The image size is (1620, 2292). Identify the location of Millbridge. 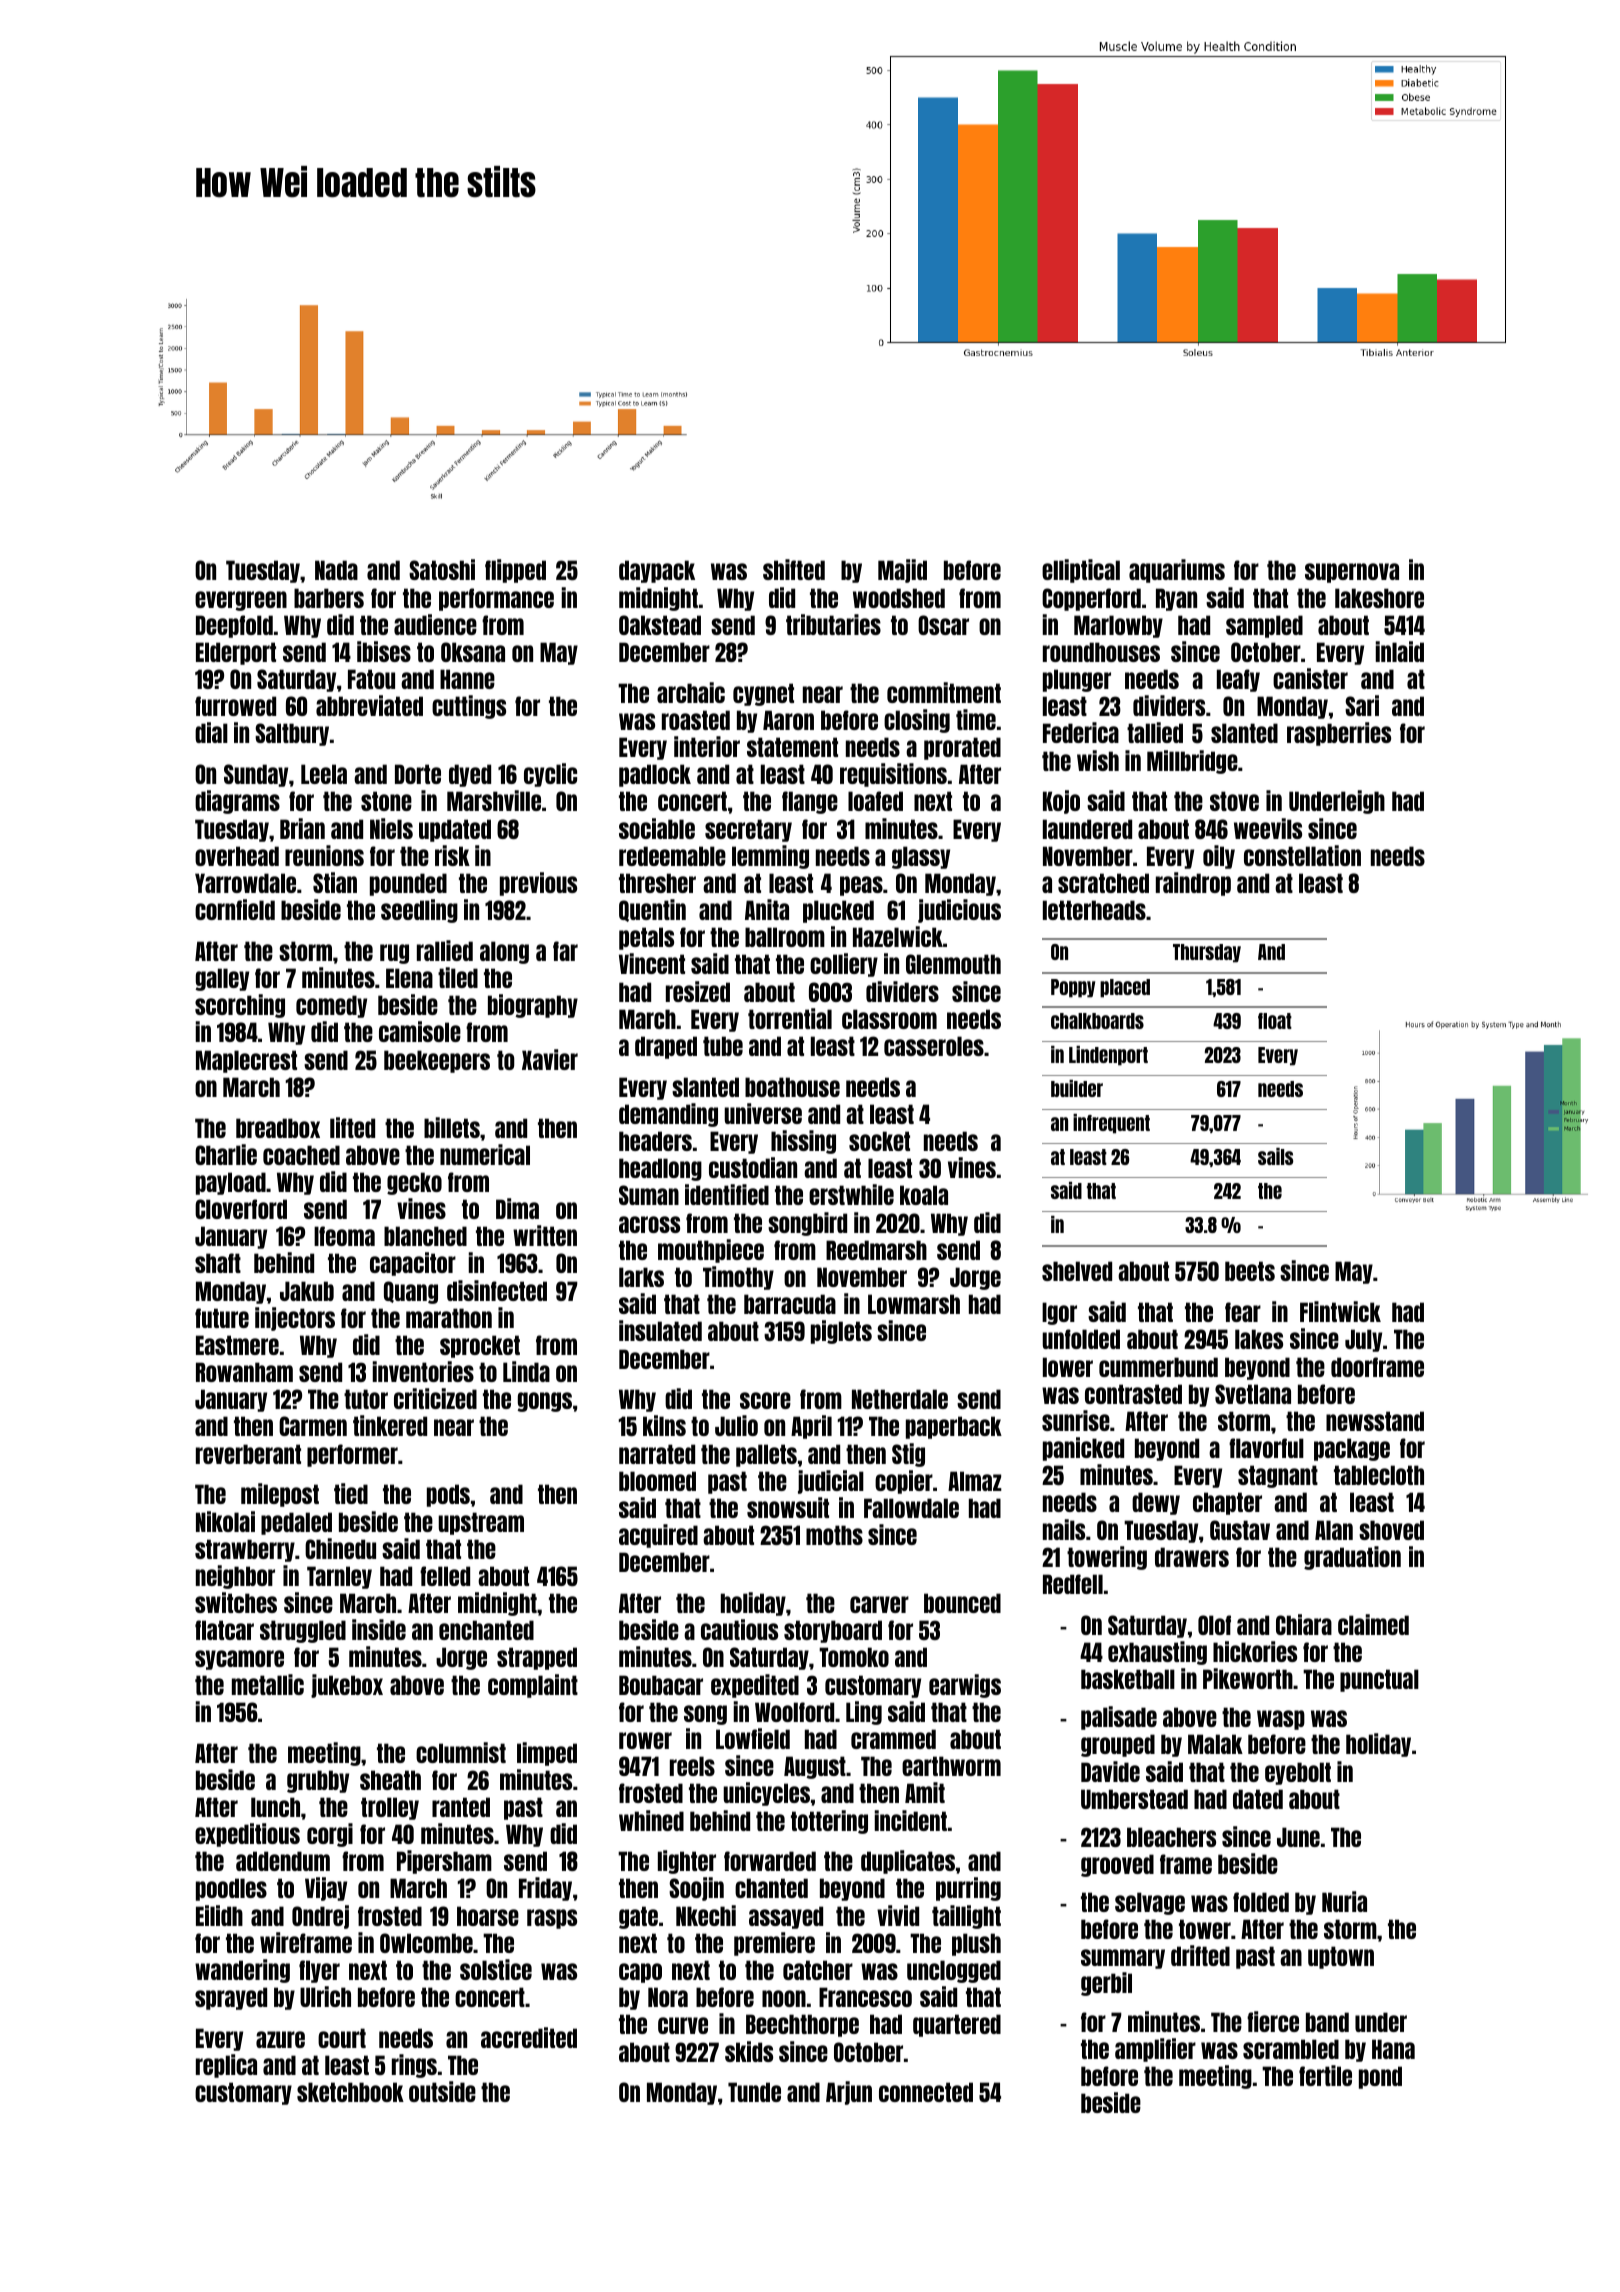
(1192, 762).
